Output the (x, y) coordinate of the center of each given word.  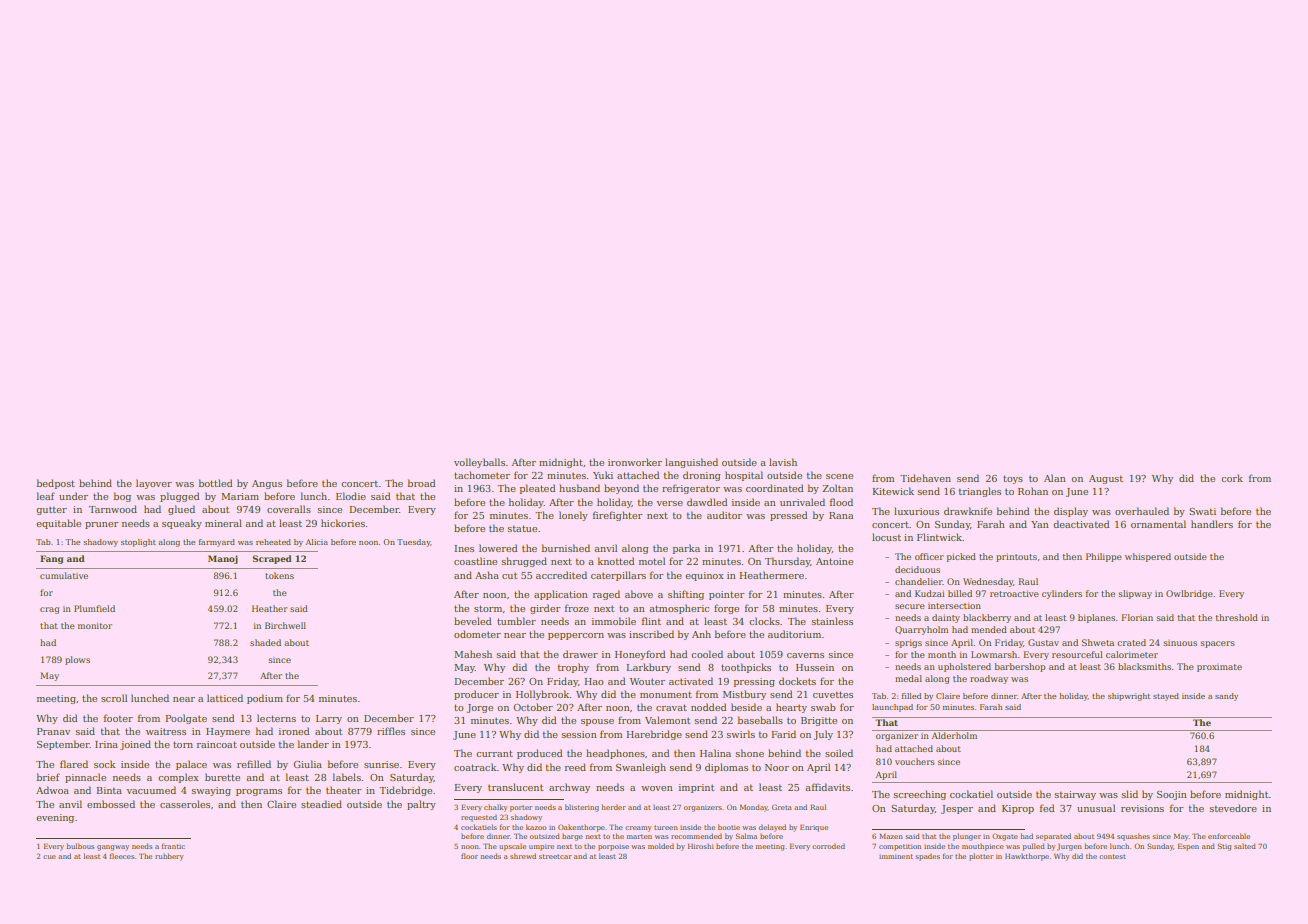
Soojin (1172, 795)
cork (1232, 478)
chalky (496, 808)
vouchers (915, 761)
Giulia (307, 764)
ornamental (1158, 524)
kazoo (536, 827)
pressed (789, 516)
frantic (173, 846)
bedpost (56, 484)
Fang (51, 559)
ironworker (635, 462)
